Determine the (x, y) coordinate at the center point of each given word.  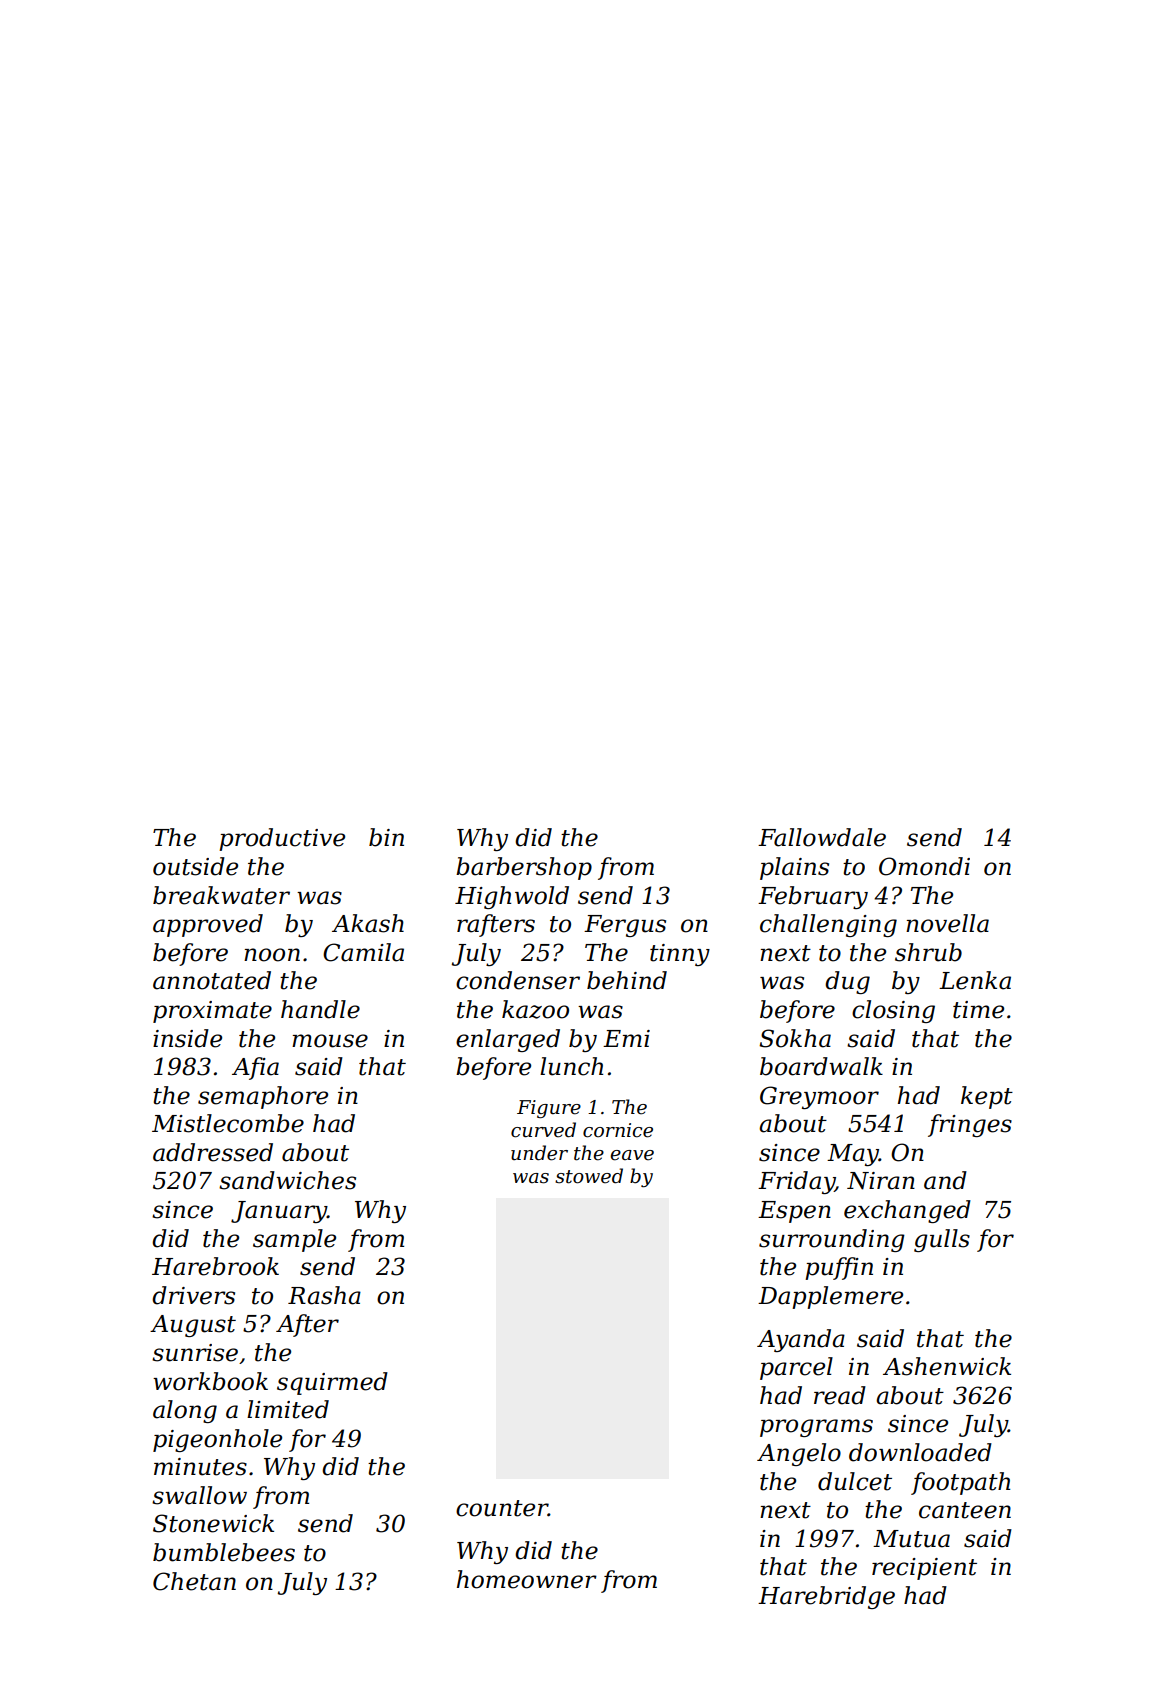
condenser (518, 980)
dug (847, 982)
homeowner (527, 1579)
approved (208, 925)
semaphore (263, 1097)
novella (947, 923)
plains (794, 868)
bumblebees (224, 1552)
